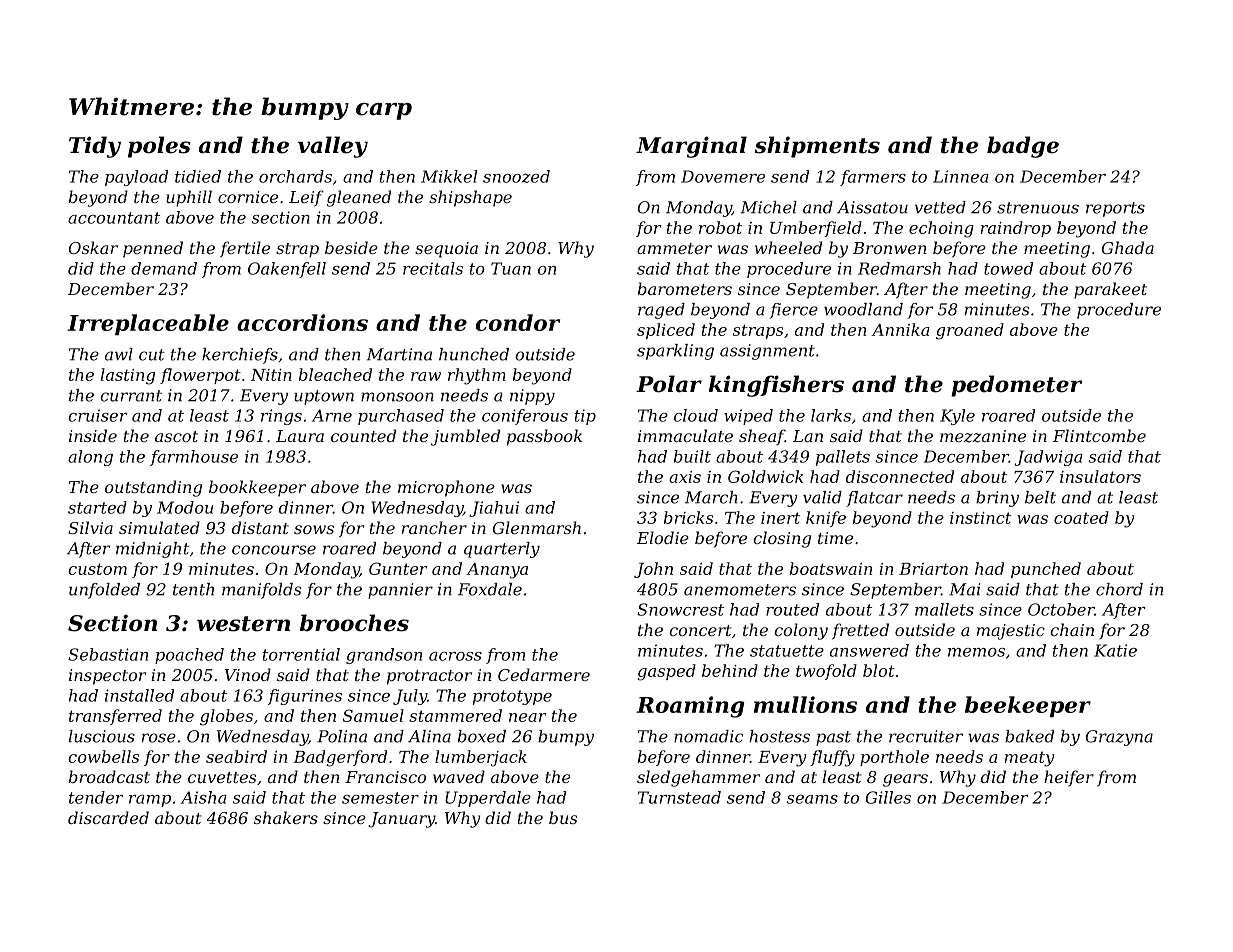 This screenshot has height=952, width=1233. What do you see at coordinates (1099, 435) in the screenshot?
I see `Flintcombe` at bounding box center [1099, 435].
